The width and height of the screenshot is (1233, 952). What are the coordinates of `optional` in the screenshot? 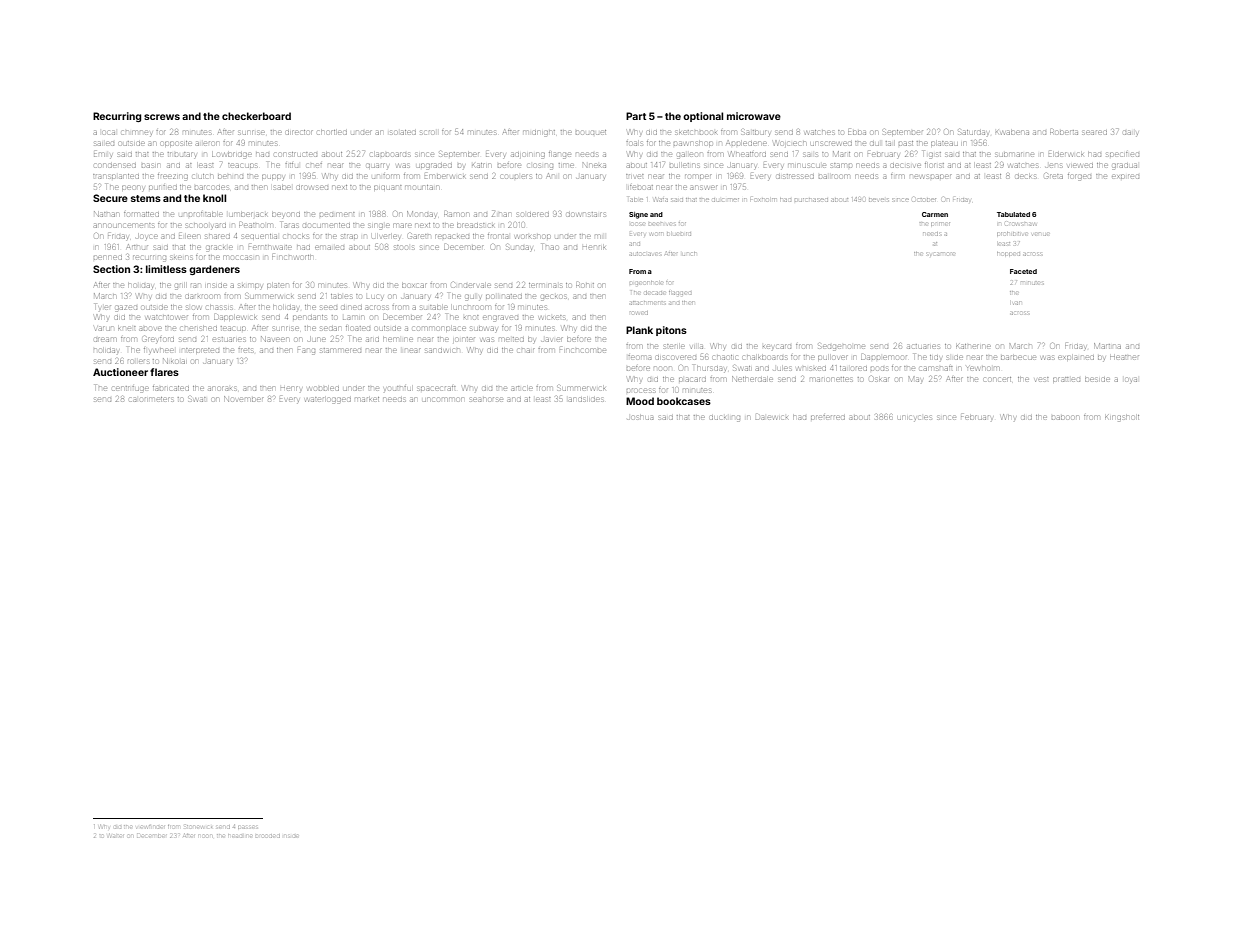 It's located at (703, 117).
